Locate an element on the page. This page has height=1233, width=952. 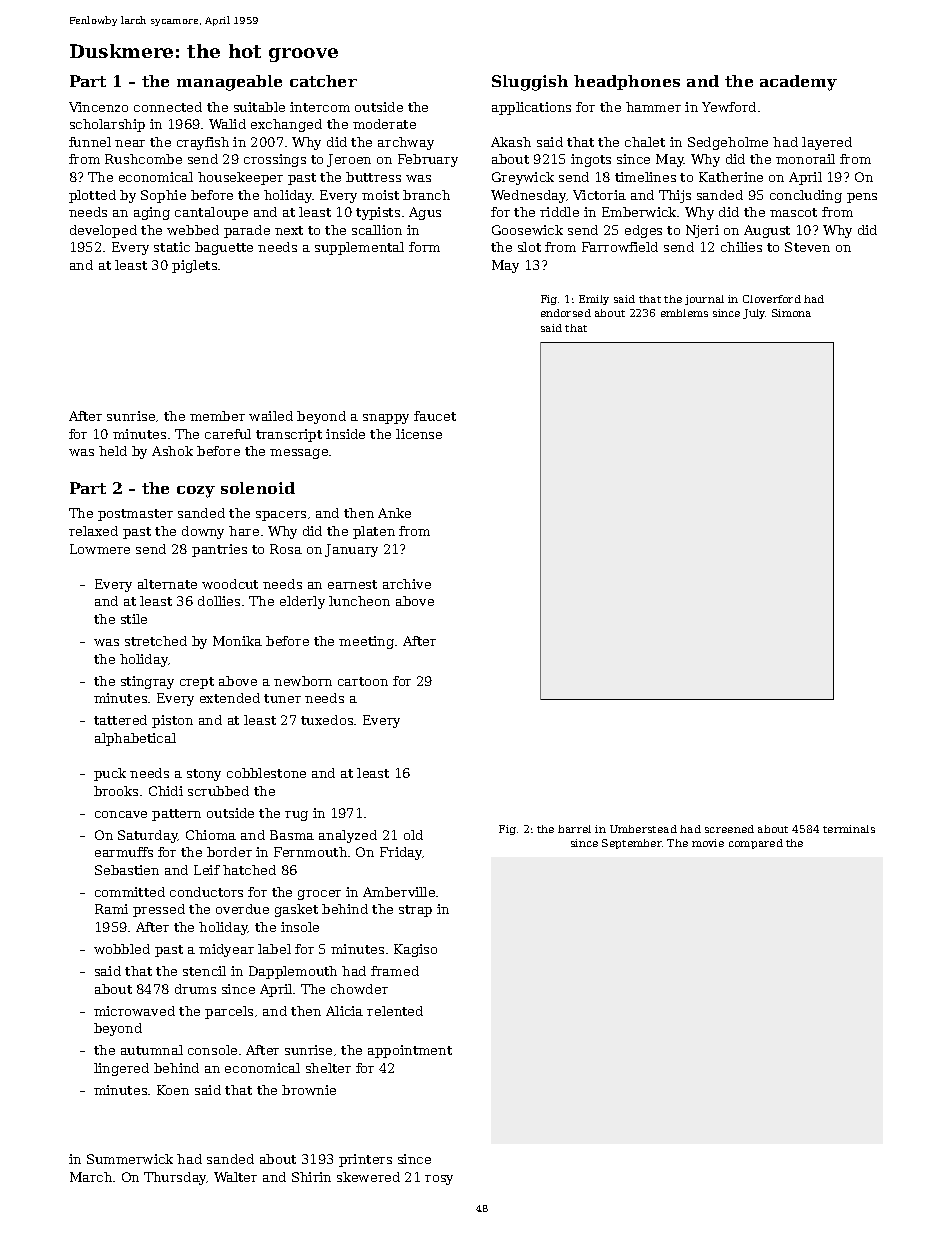
supplemental is located at coordinates (359, 248).
